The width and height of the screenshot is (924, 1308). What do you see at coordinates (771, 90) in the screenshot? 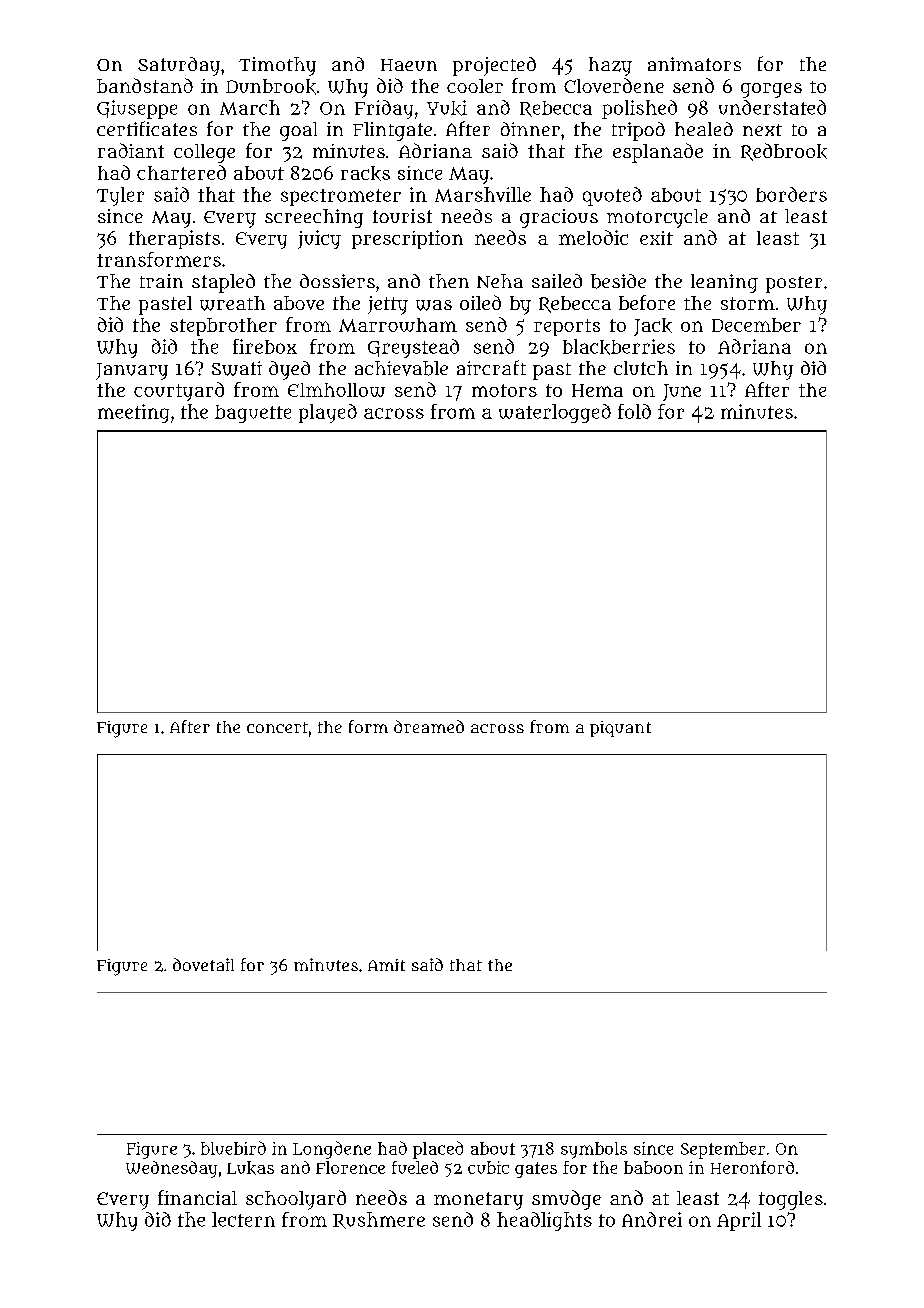
I see `gorges` at bounding box center [771, 90].
